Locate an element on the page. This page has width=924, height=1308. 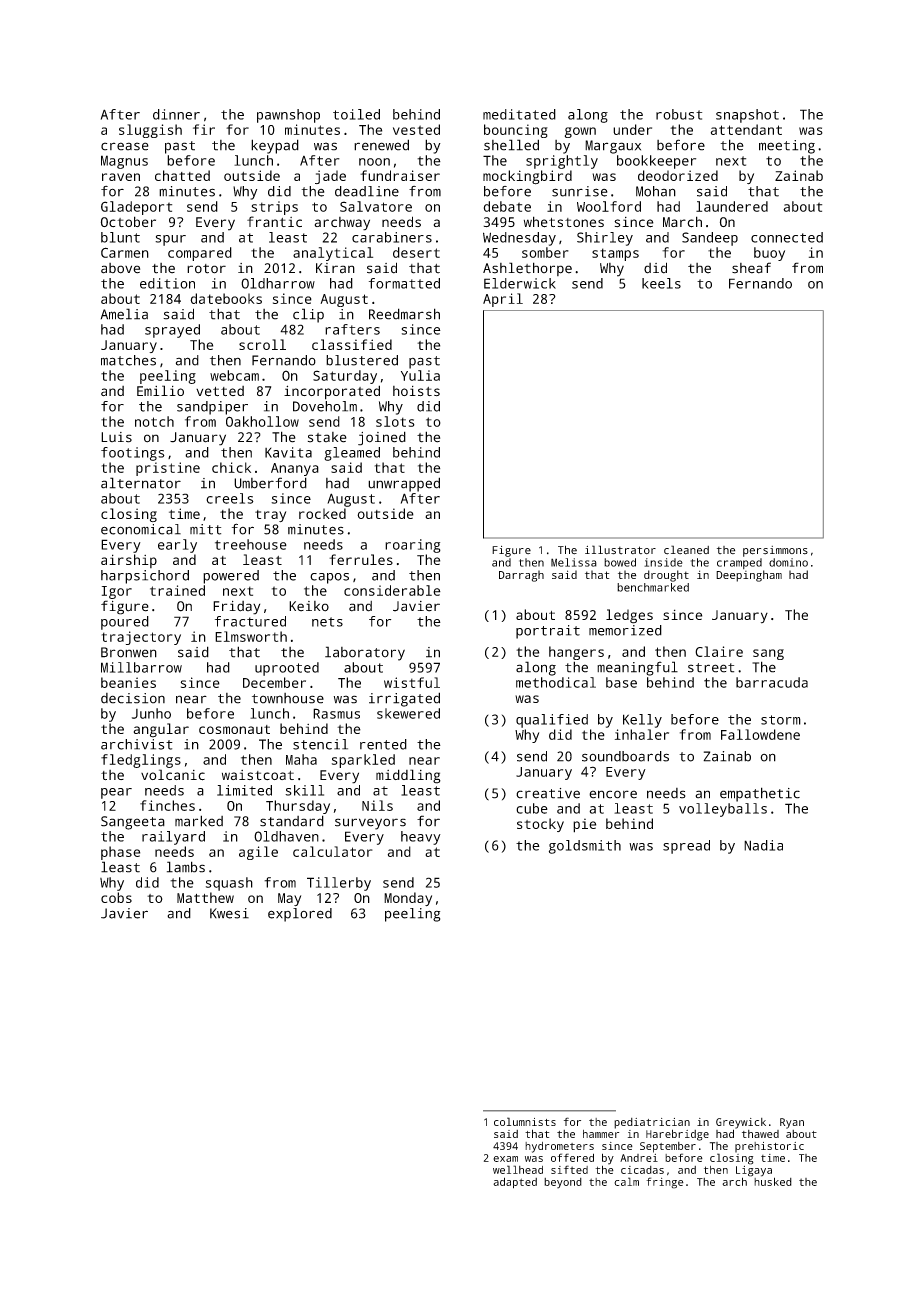
Darragh is located at coordinates (521, 576).
